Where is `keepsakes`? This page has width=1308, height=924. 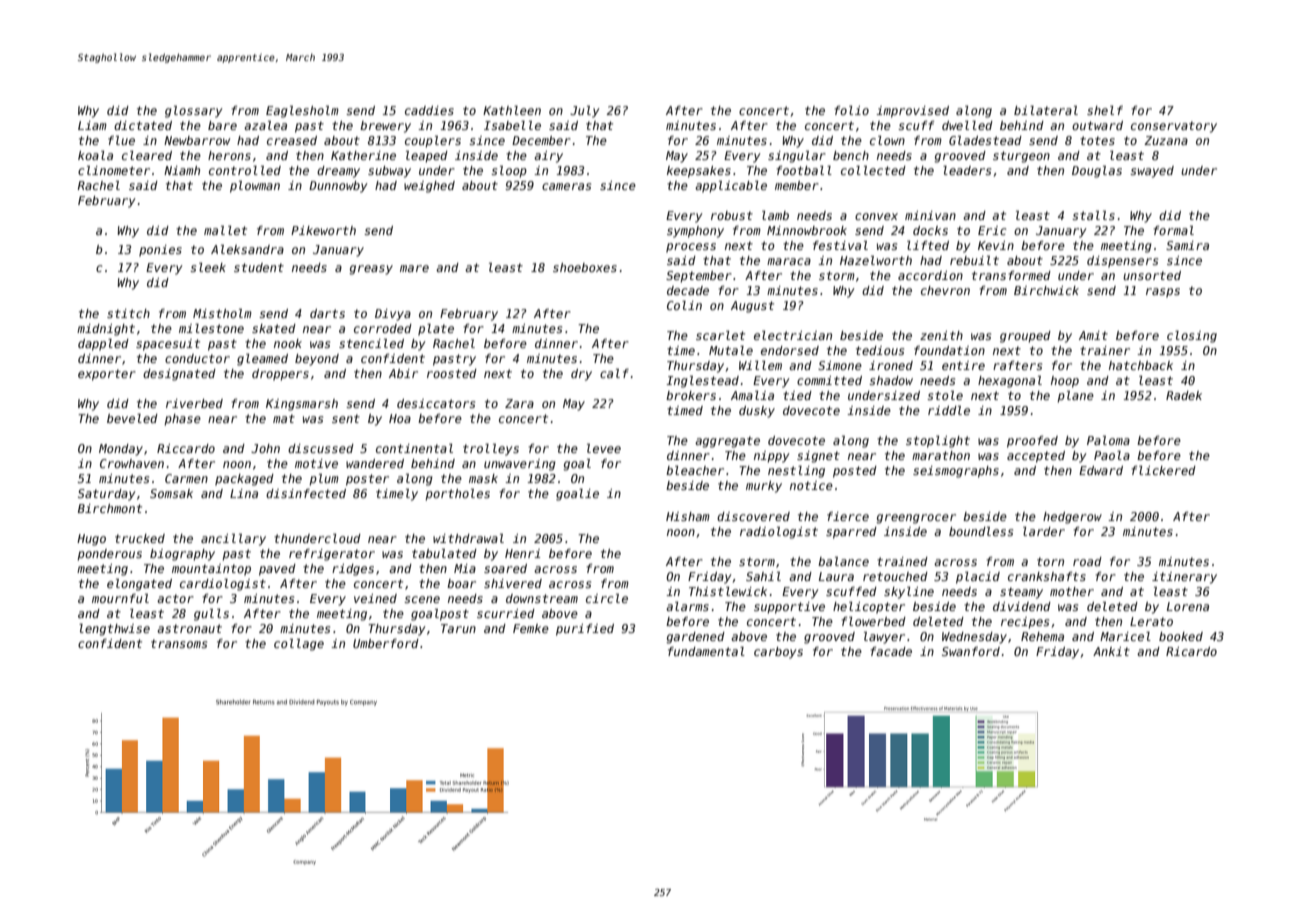
keepsakes is located at coordinates (699, 172).
